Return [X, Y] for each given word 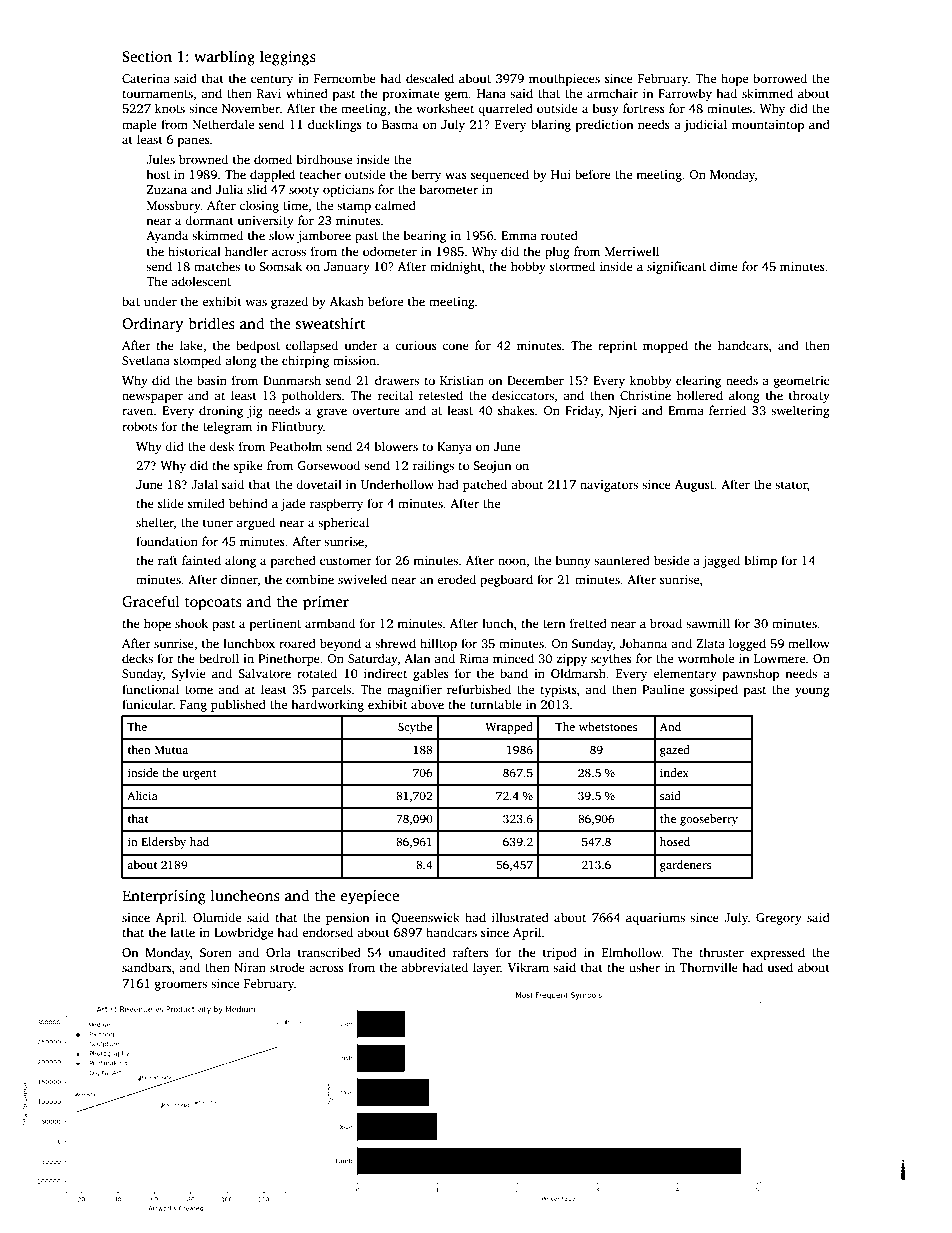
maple [139, 125]
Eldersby [163, 843]
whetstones [608, 726]
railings [433, 466]
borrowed [780, 78]
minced [513, 658]
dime [724, 266]
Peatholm [296, 446]
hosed [675, 841]
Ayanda [167, 236]
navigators [609, 486]
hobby [528, 267]
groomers [181, 986]
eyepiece [370, 897]
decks [137, 658]
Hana [491, 93]
